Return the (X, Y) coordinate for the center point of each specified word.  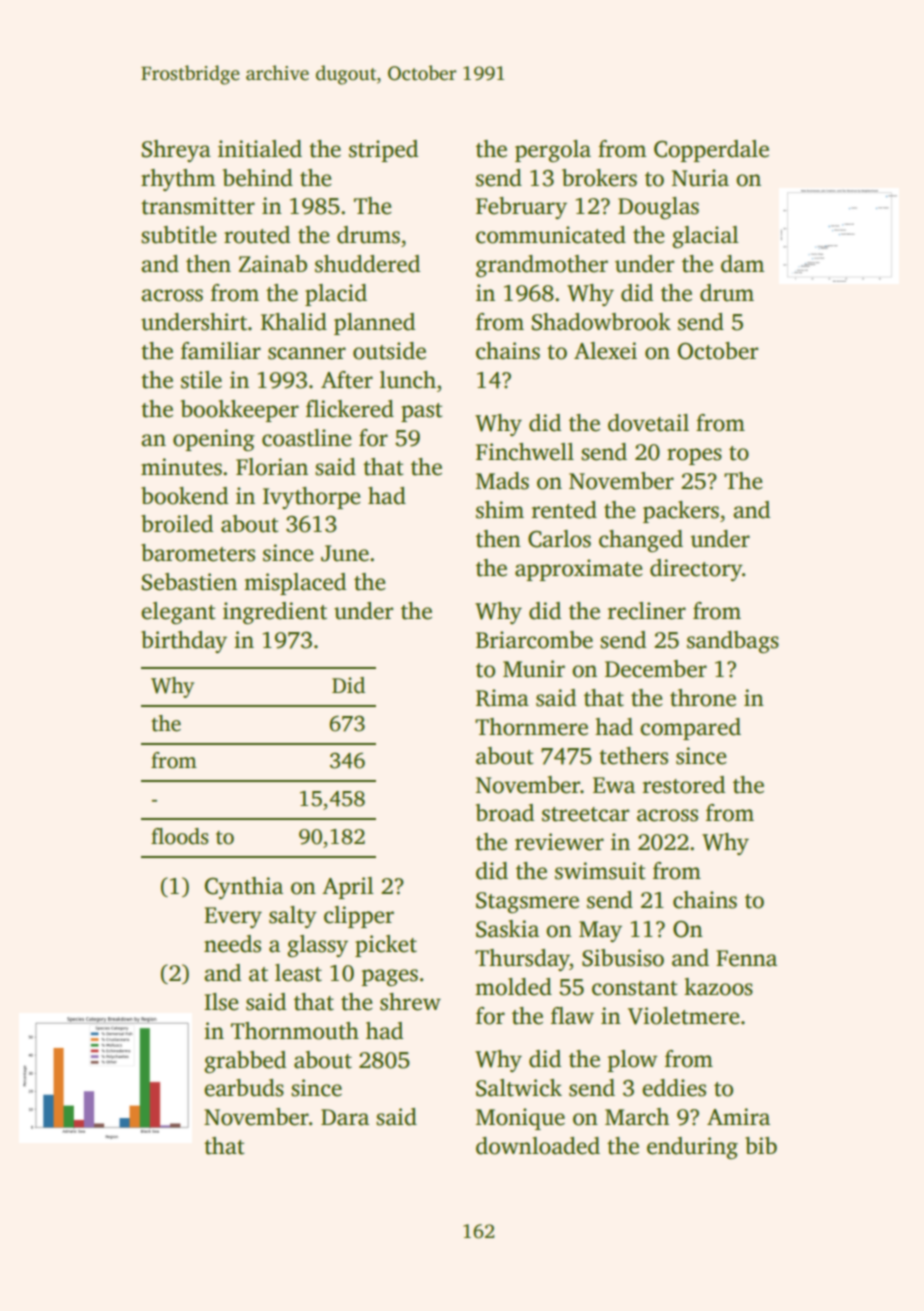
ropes (694, 456)
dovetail (648, 423)
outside (389, 351)
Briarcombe (534, 640)
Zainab (273, 264)
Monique (520, 1119)
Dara (345, 1117)
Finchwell (525, 452)
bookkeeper (240, 411)
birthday (184, 642)
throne (703, 698)
